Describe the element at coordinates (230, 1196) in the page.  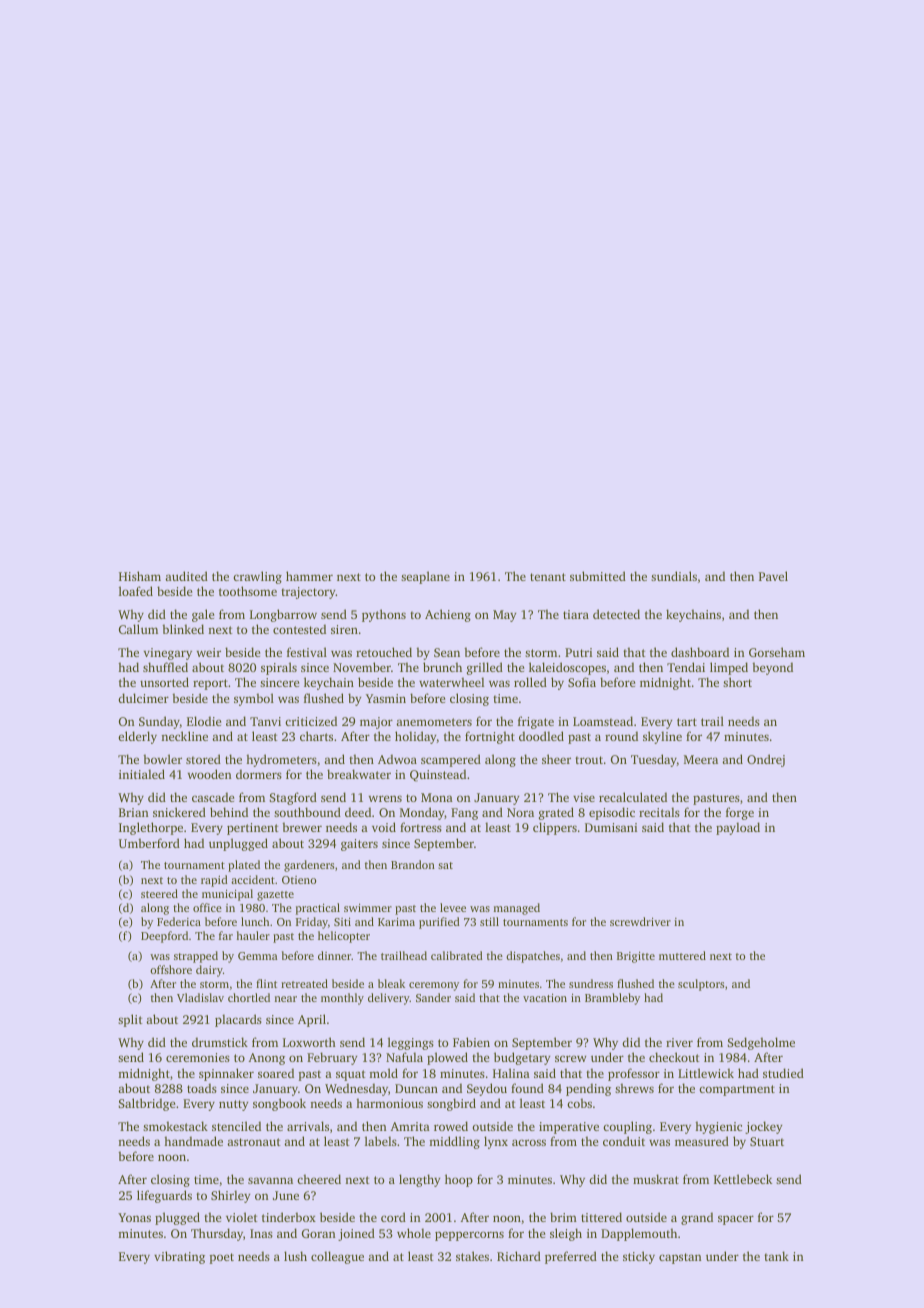
I see `Shirley` at that location.
